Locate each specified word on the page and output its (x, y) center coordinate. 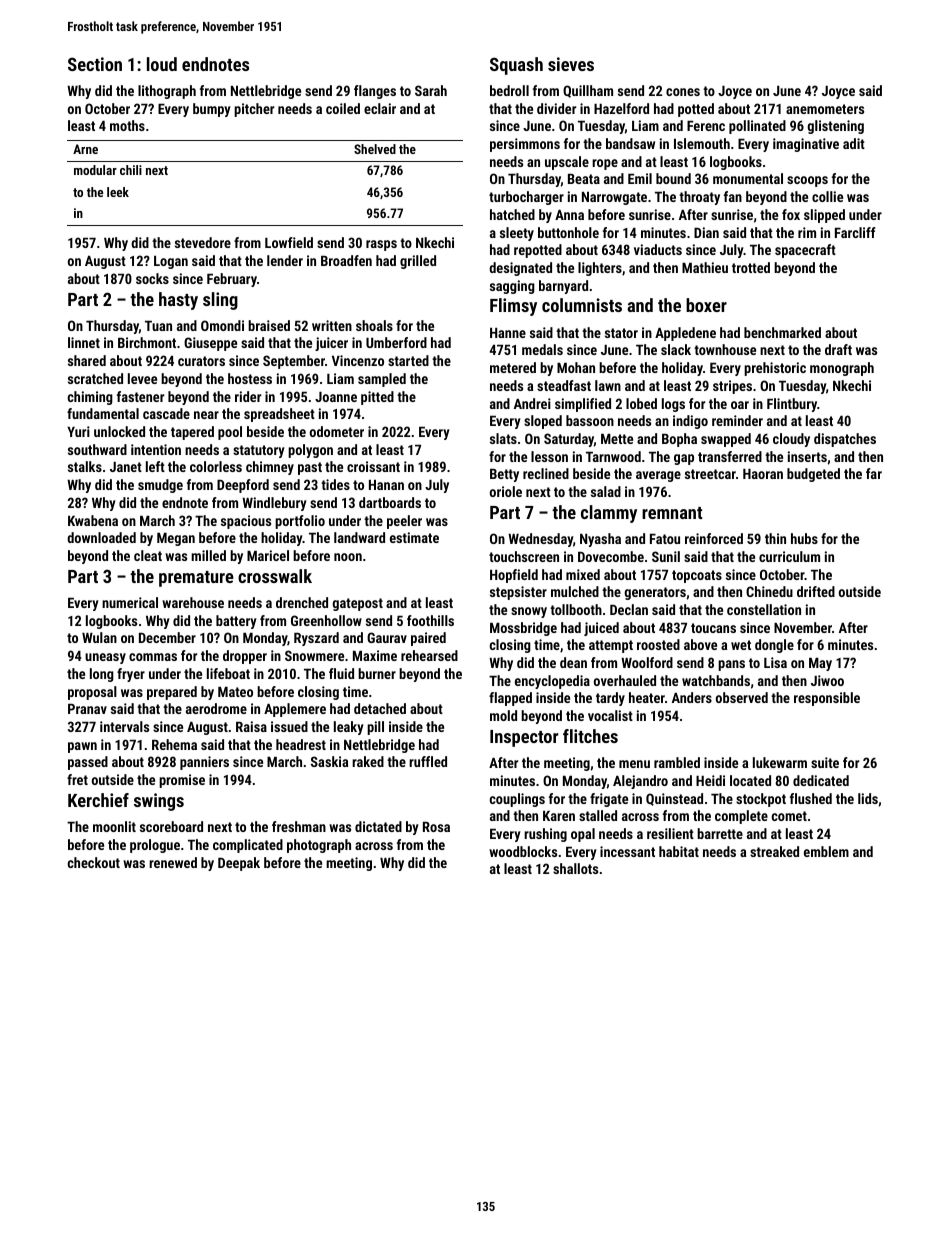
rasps (381, 245)
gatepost (357, 604)
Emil (640, 178)
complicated (248, 846)
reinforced (714, 538)
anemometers (825, 109)
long (102, 675)
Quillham (588, 91)
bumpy (212, 110)
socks (152, 278)
